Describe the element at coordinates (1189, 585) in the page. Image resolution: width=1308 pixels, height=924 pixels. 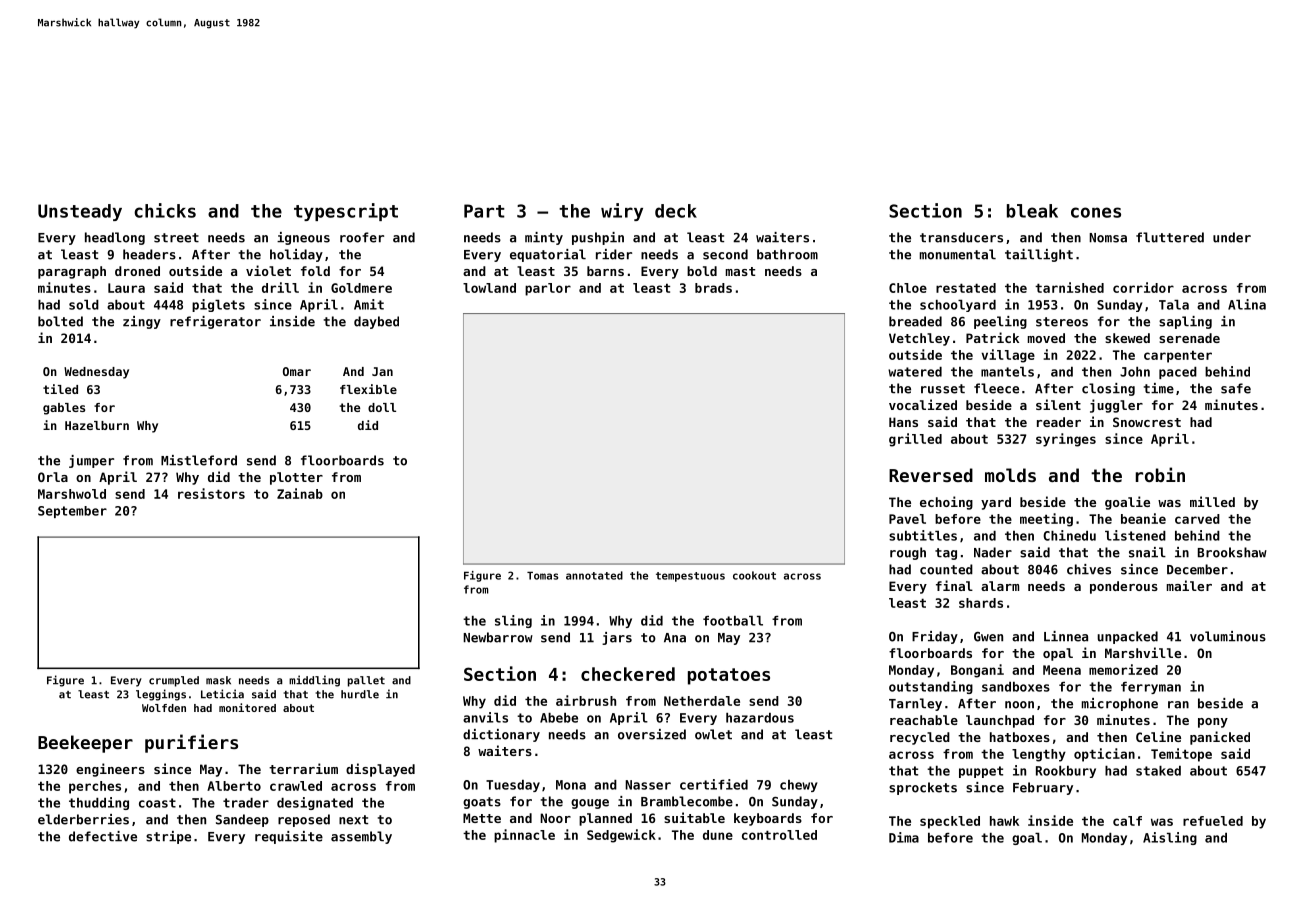
I see `mailer` at that location.
